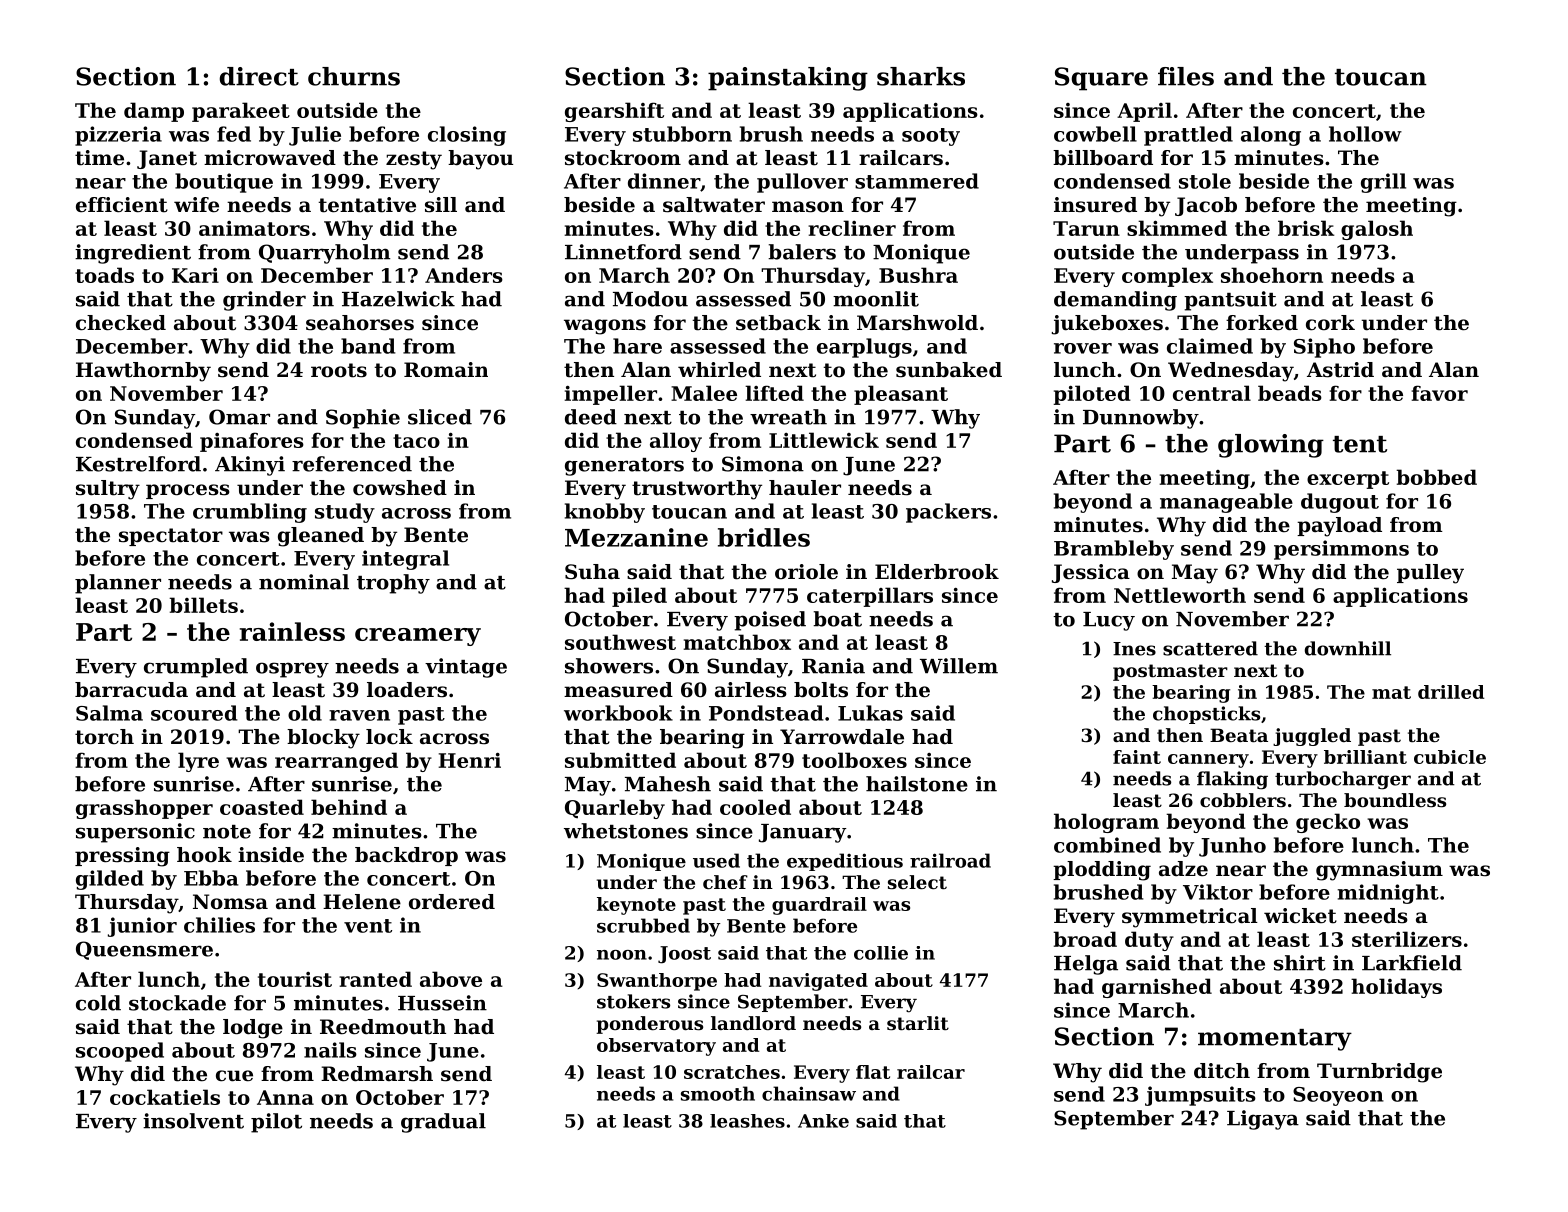 This screenshot has height=1212, width=1568. What do you see at coordinates (950, 860) in the screenshot?
I see `railroad` at bounding box center [950, 860].
